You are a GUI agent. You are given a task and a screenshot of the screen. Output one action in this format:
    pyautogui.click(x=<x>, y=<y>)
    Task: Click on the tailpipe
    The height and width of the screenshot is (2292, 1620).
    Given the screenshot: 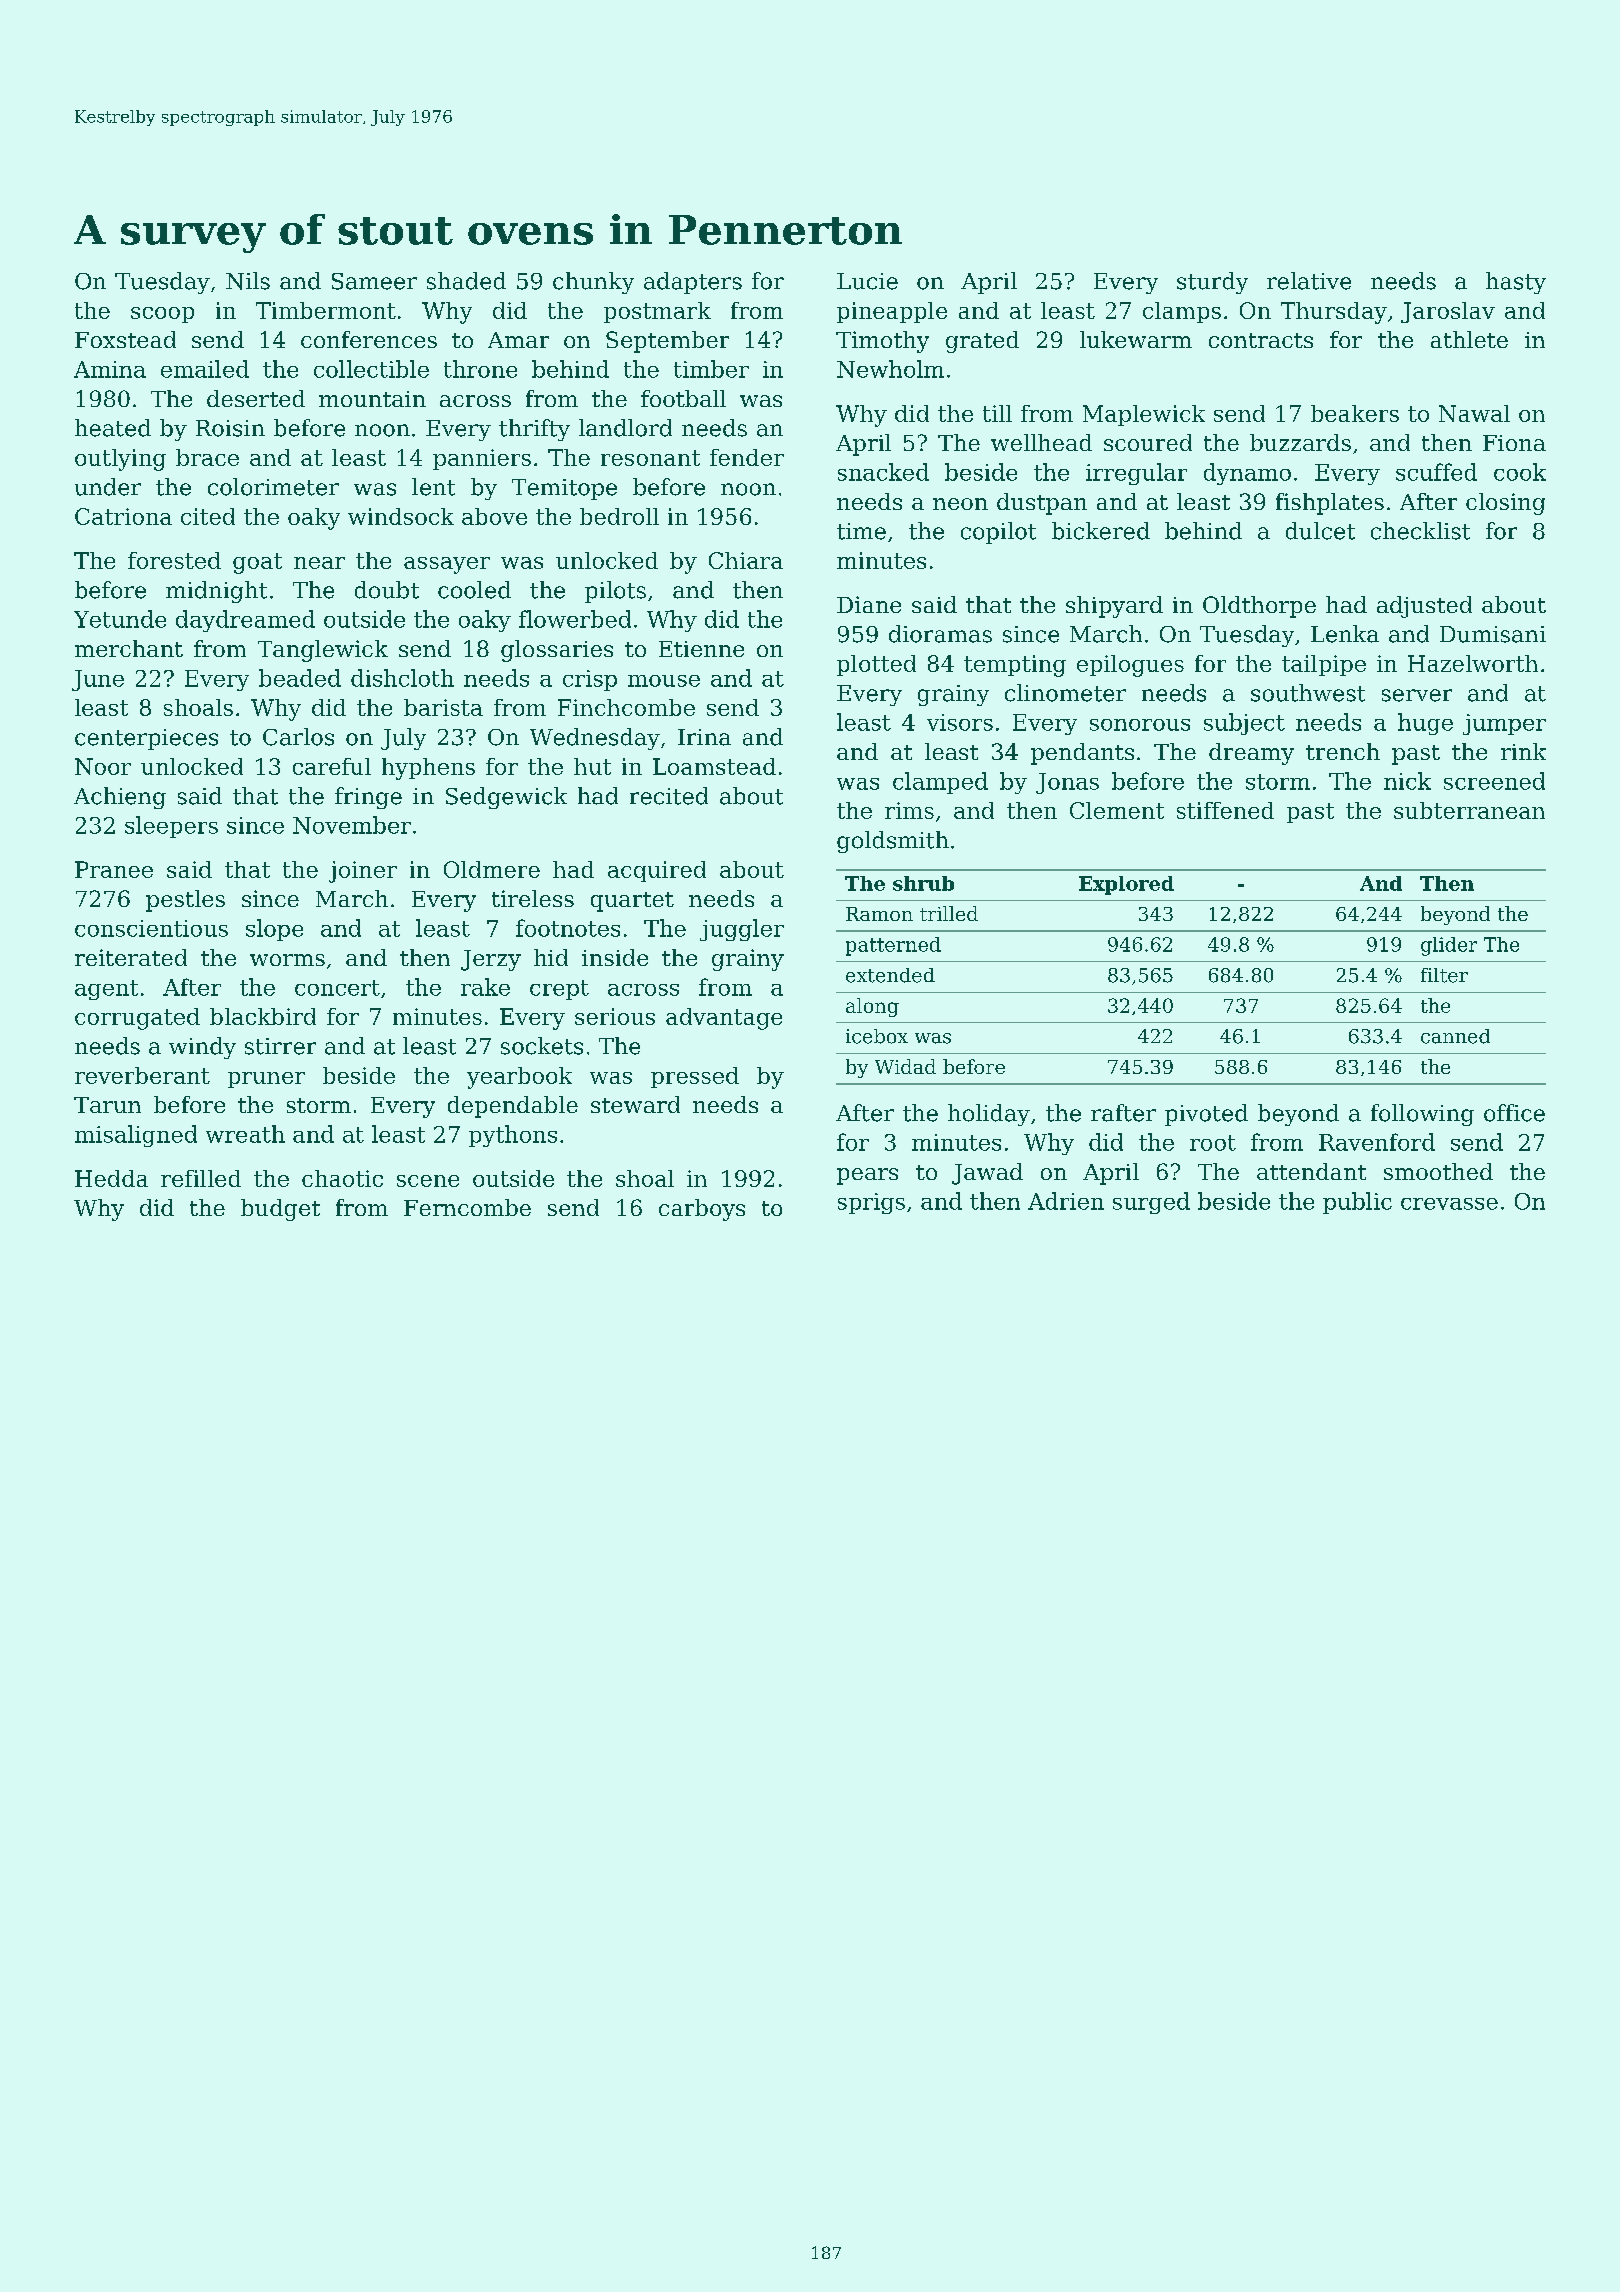 What is the action you would take?
    pyautogui.click(x=1324, y=665)
